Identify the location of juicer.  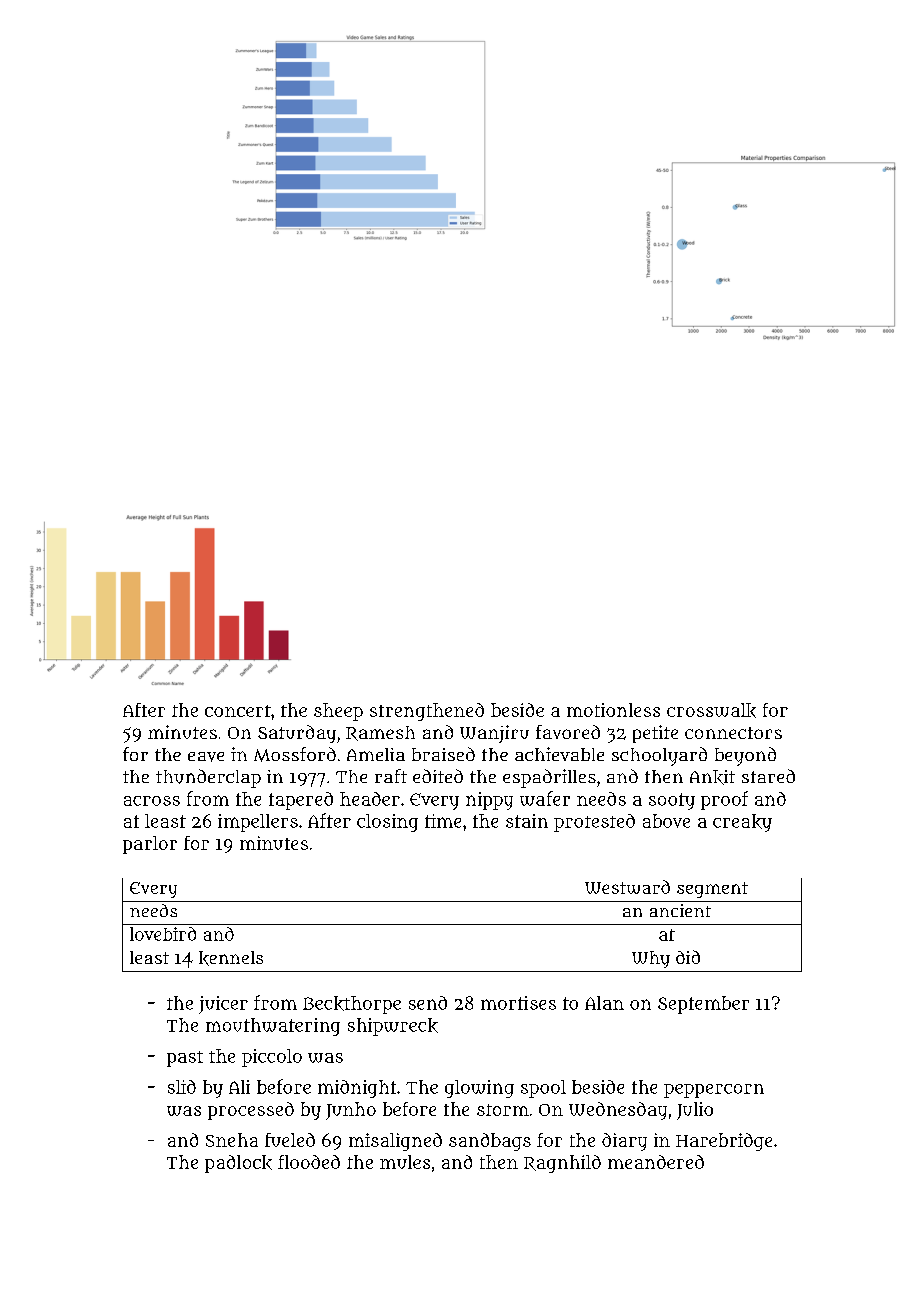
(223, 1005).
